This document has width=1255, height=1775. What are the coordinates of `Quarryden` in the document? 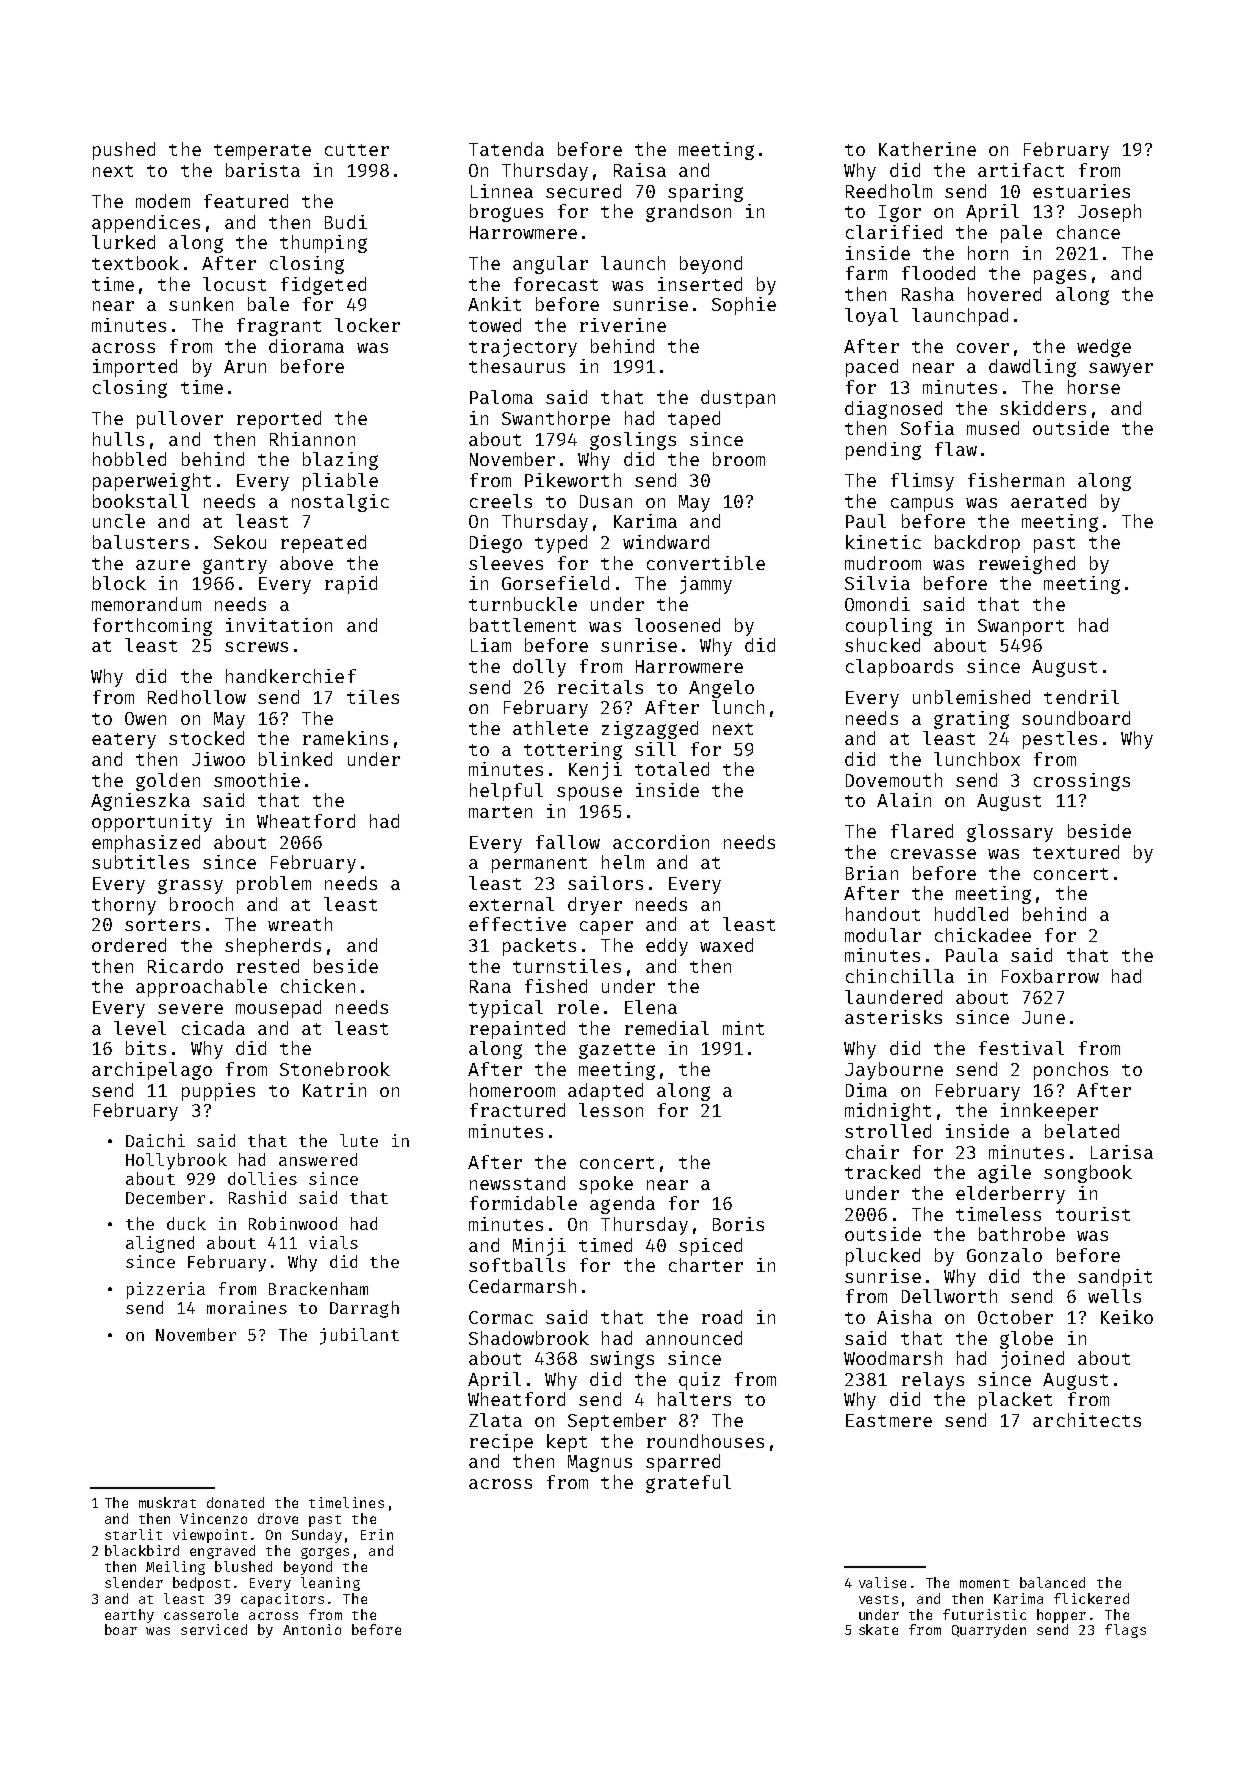 It's located at (989, 1631).
